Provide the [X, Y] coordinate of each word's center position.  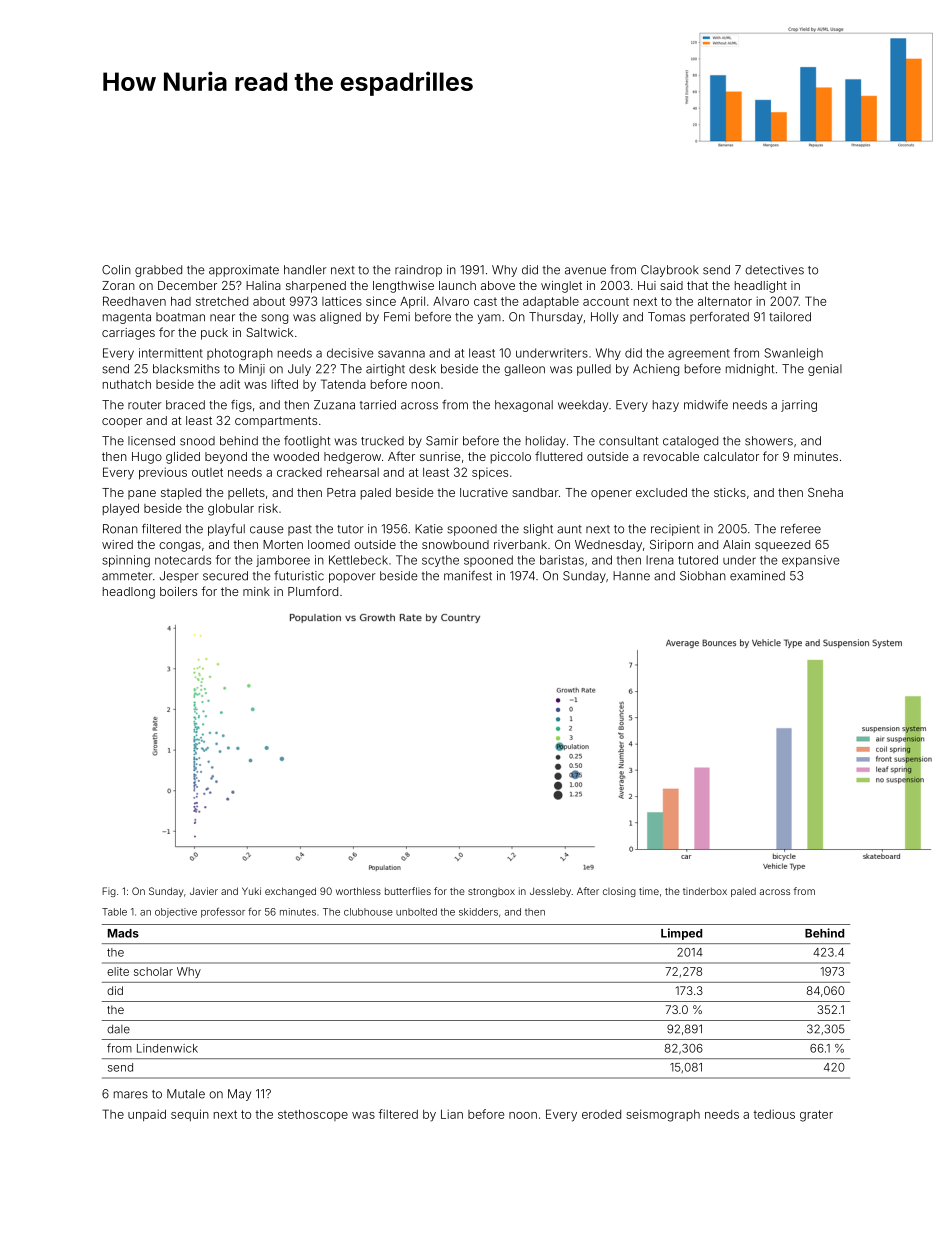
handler [305, 270]
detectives [774, 270]
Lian [452, 1114]
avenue [585, 271]
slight [538, 530]
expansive [811, 561]
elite [118, 971]
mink [256, 591]
